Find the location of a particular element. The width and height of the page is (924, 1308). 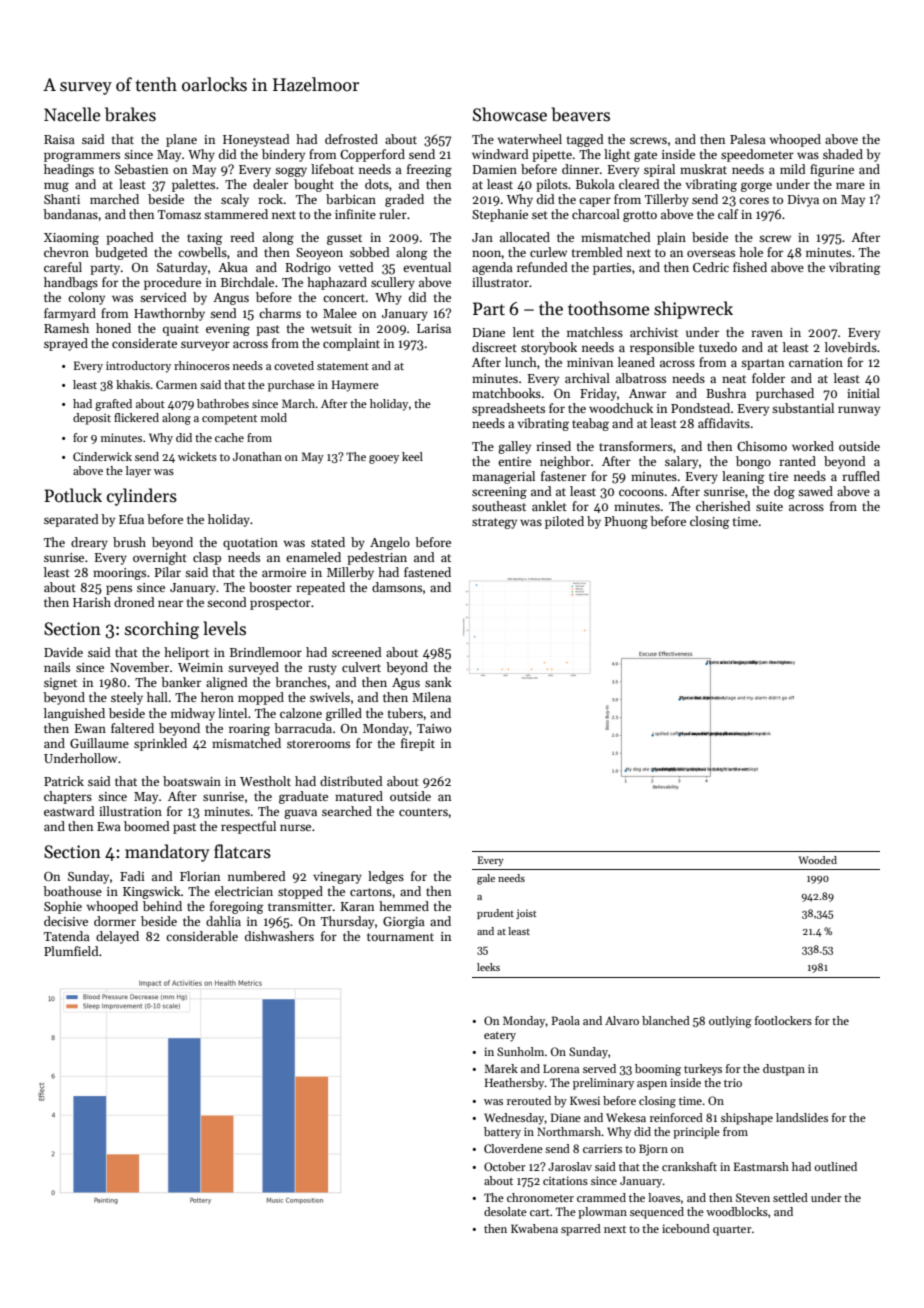

responsible is located at coordinates (662, 348).
